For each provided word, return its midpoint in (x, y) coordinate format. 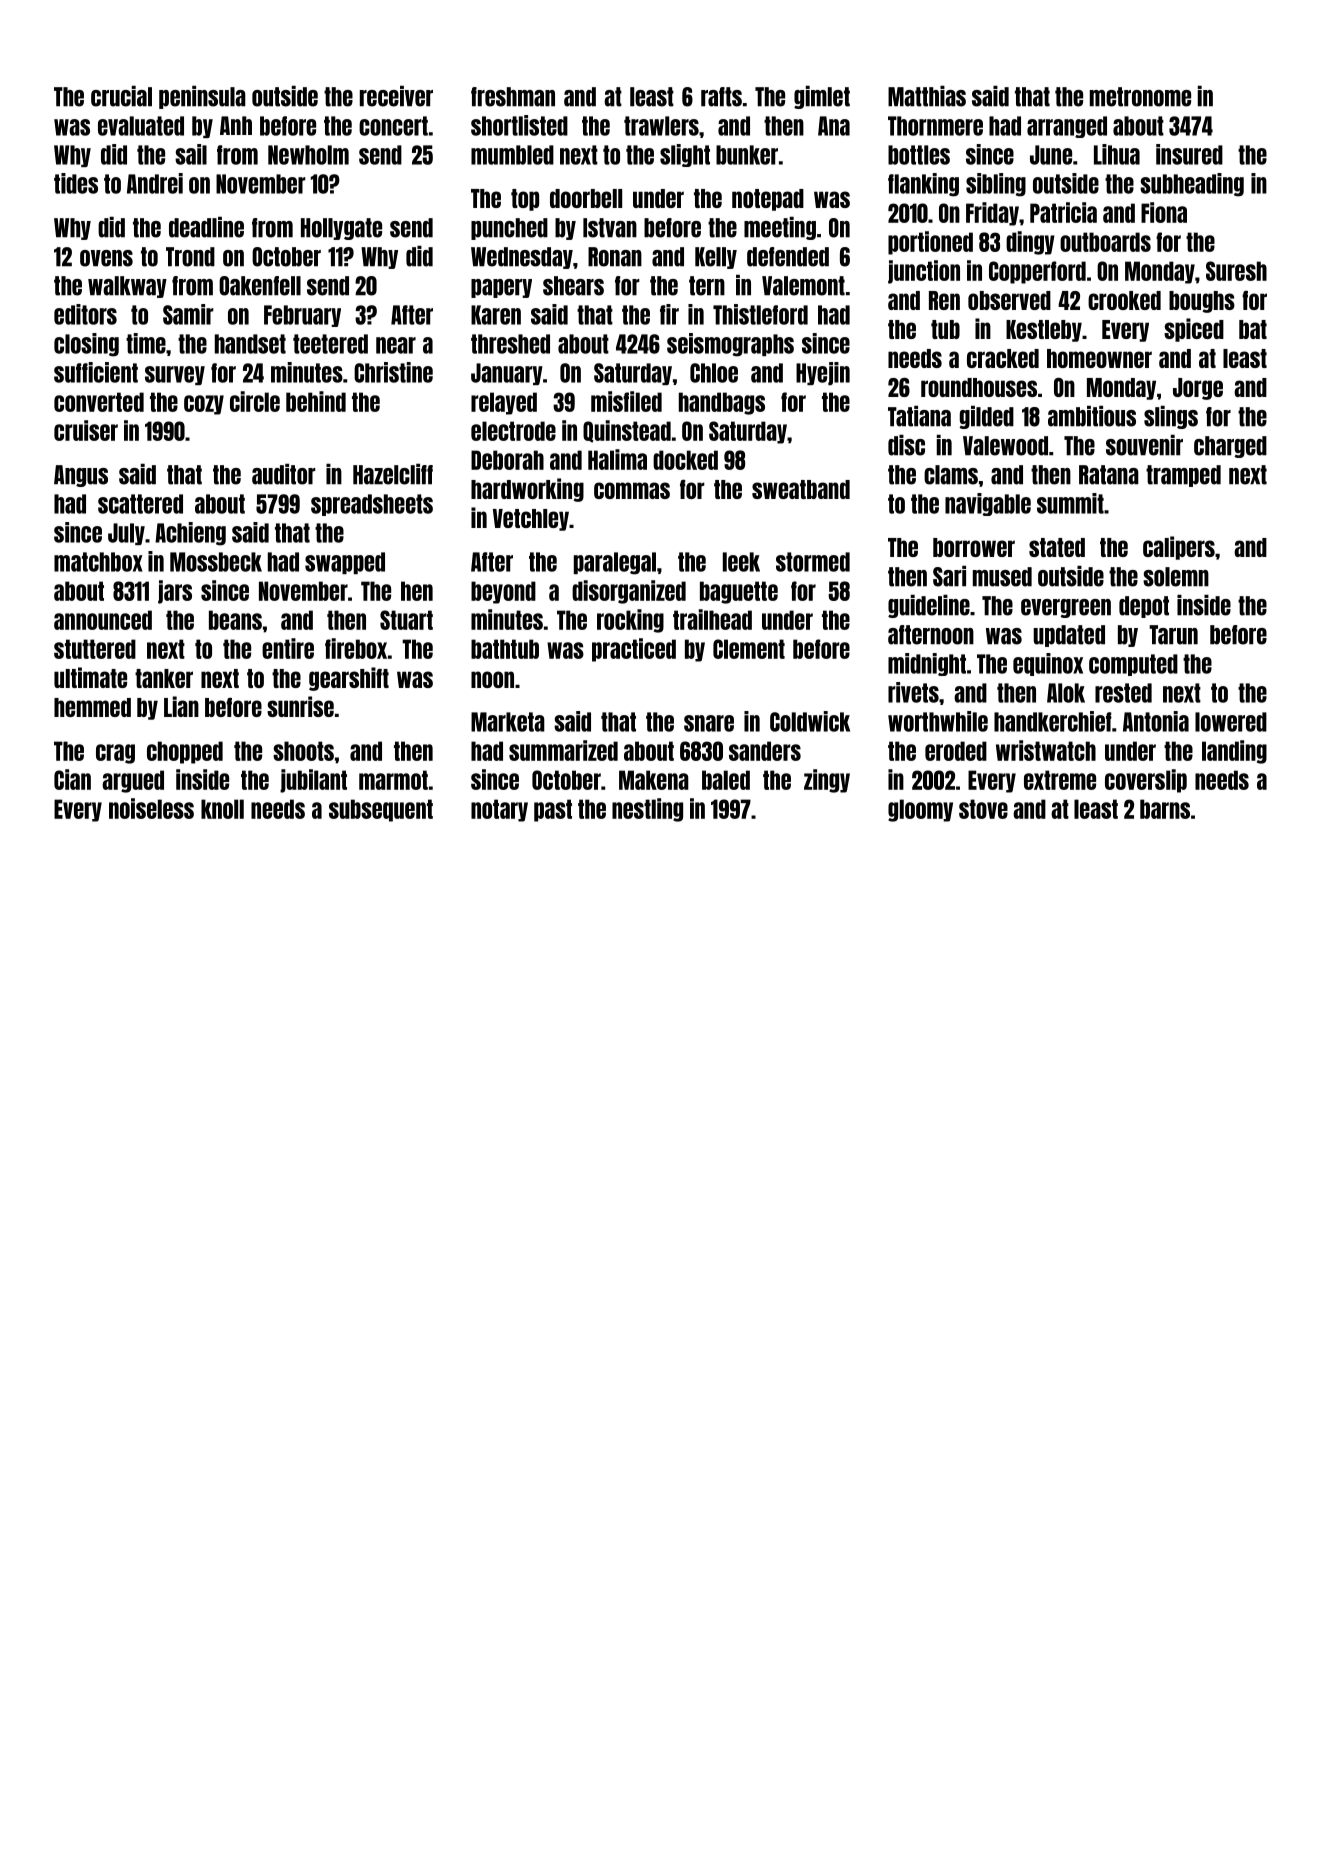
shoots (303, 751)
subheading (1192, 185)
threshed (510, 344)
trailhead (712, 619)
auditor (284, 474)
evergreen (1066, 608)
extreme (1060, 780)
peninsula (202, 97)
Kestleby (1044, 331)
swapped (345, 563)
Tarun (1173, 635)
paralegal (615, 563)
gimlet (822, 97)
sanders (765, 751)
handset (250, 344)
